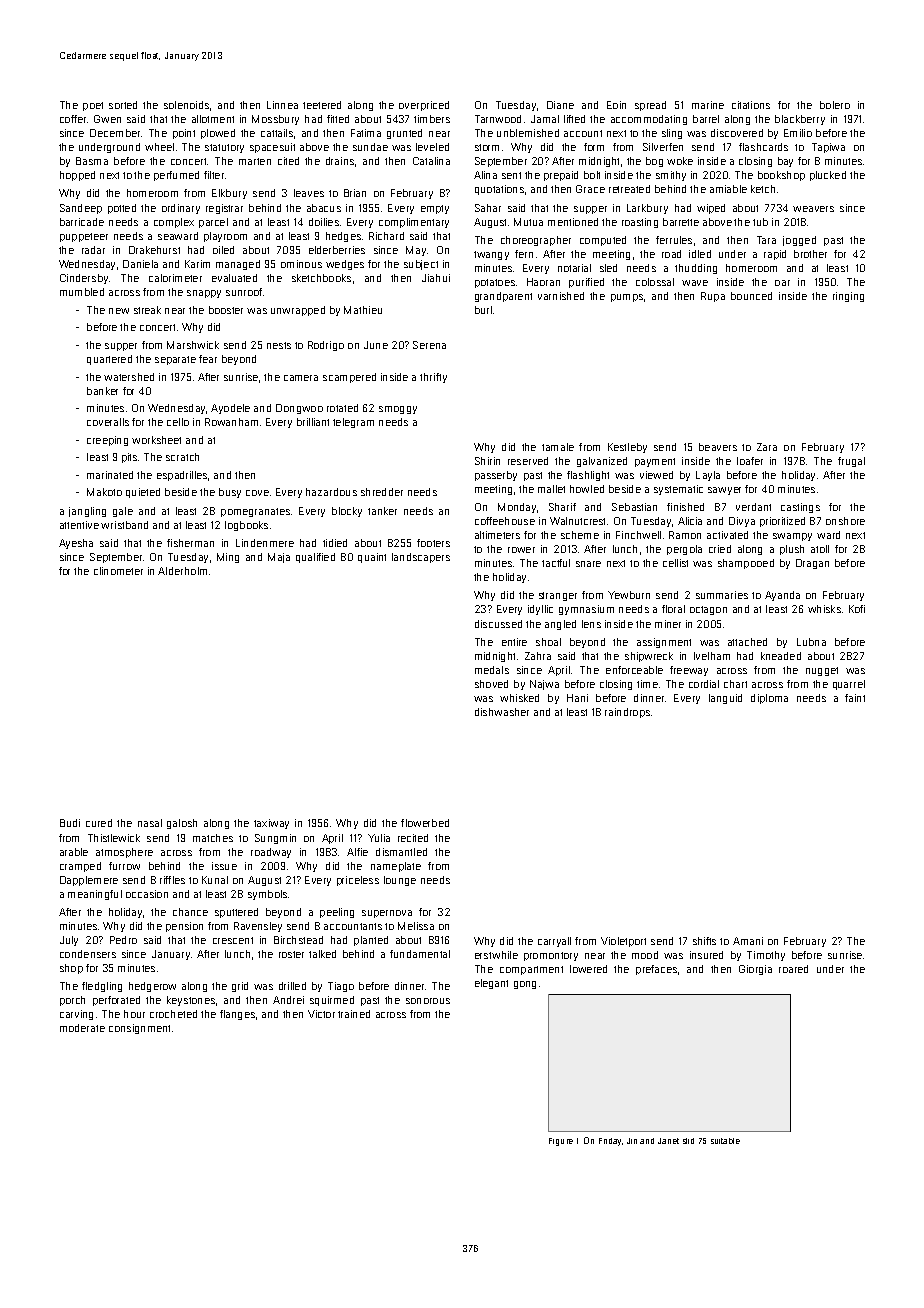 The image size is (924, 1308). Describe the element at coordinates (638, 535) in the image. I see `Finchwell` at that location.
